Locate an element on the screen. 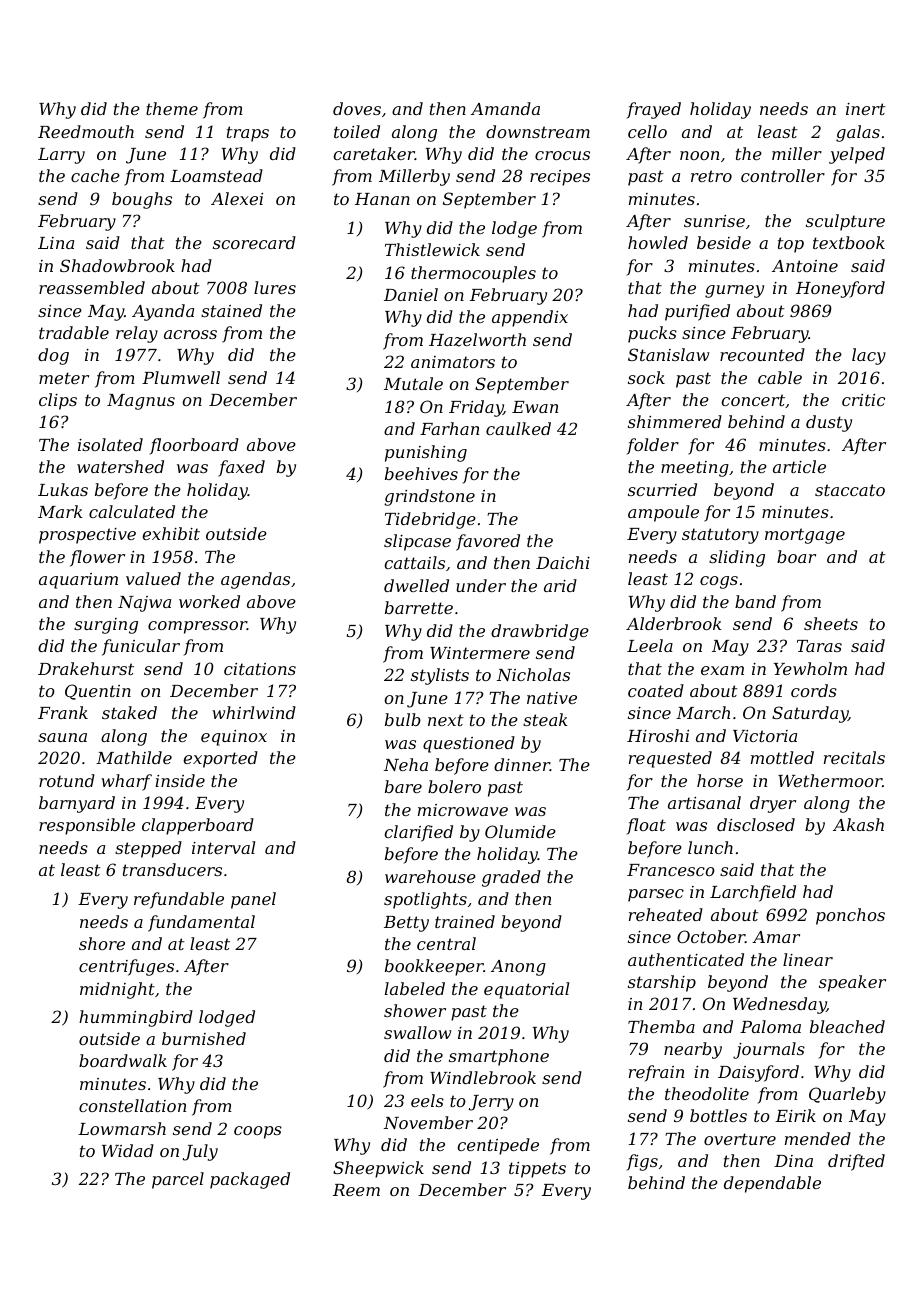 The image size is (924, 1308). shore is located at coordinates (102, 943).
